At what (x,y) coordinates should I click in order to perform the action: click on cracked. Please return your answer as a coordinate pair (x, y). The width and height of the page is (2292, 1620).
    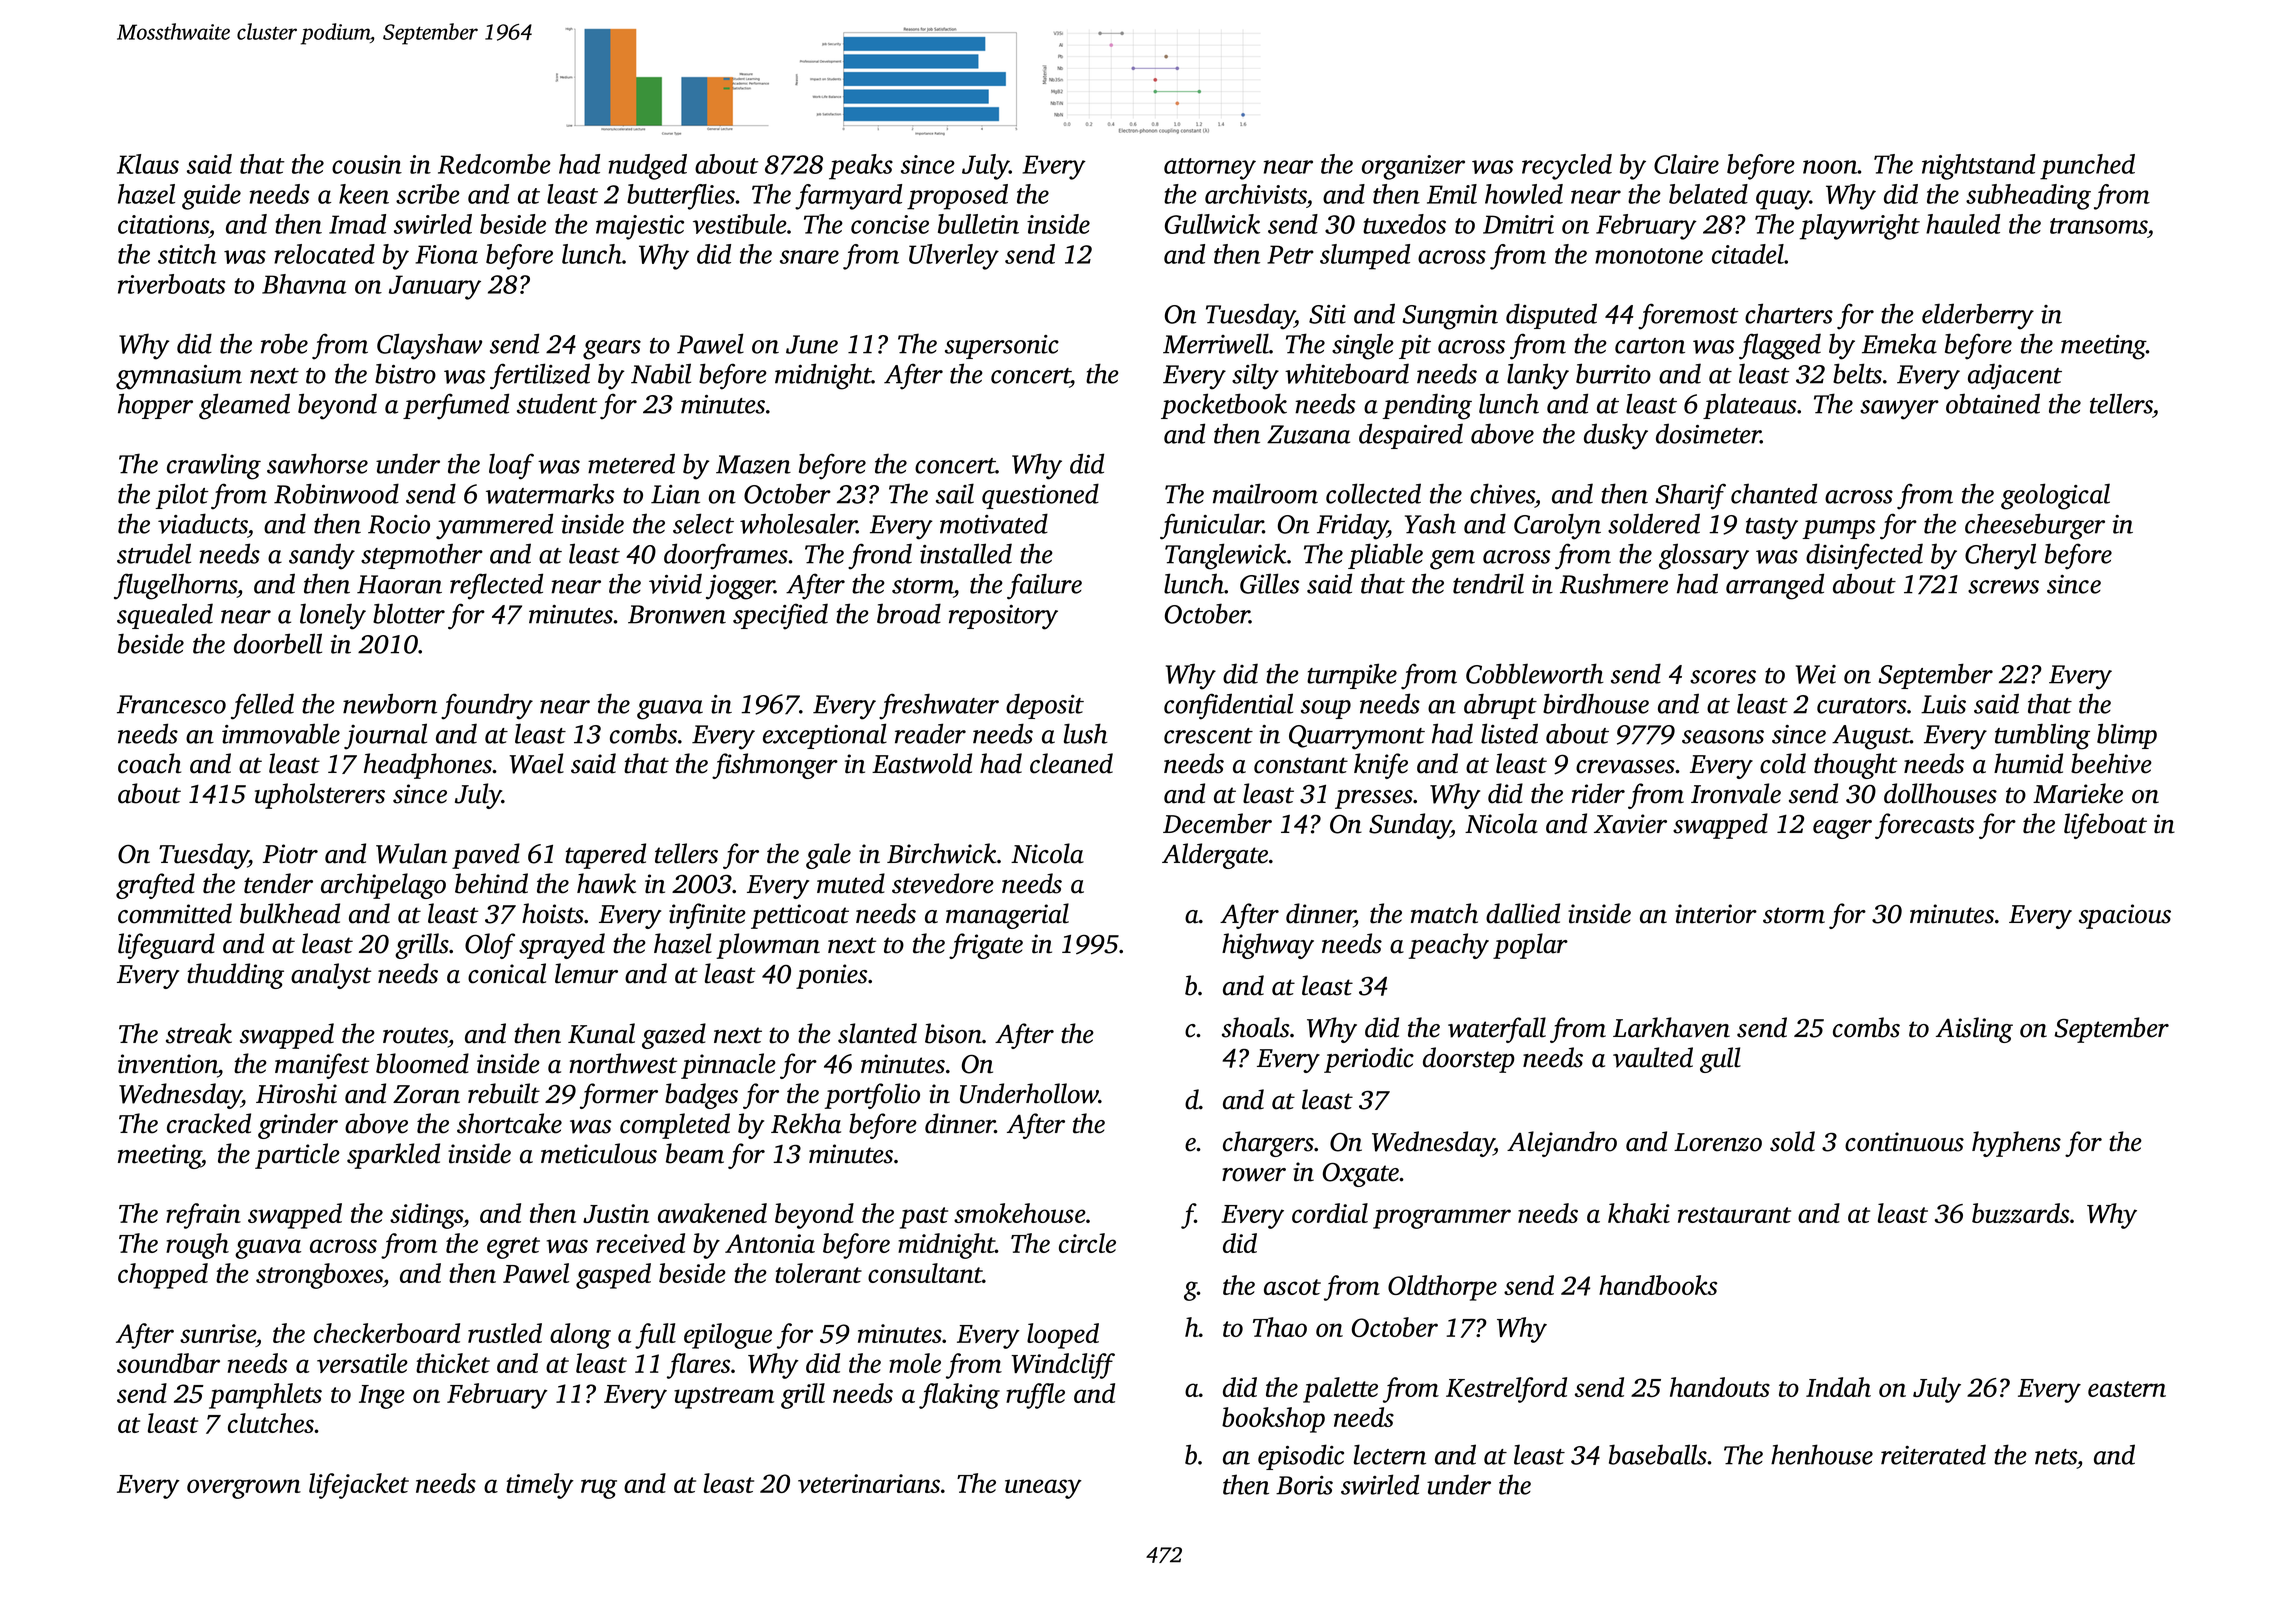
    Looking at the image, I should click on (209, 1123).
